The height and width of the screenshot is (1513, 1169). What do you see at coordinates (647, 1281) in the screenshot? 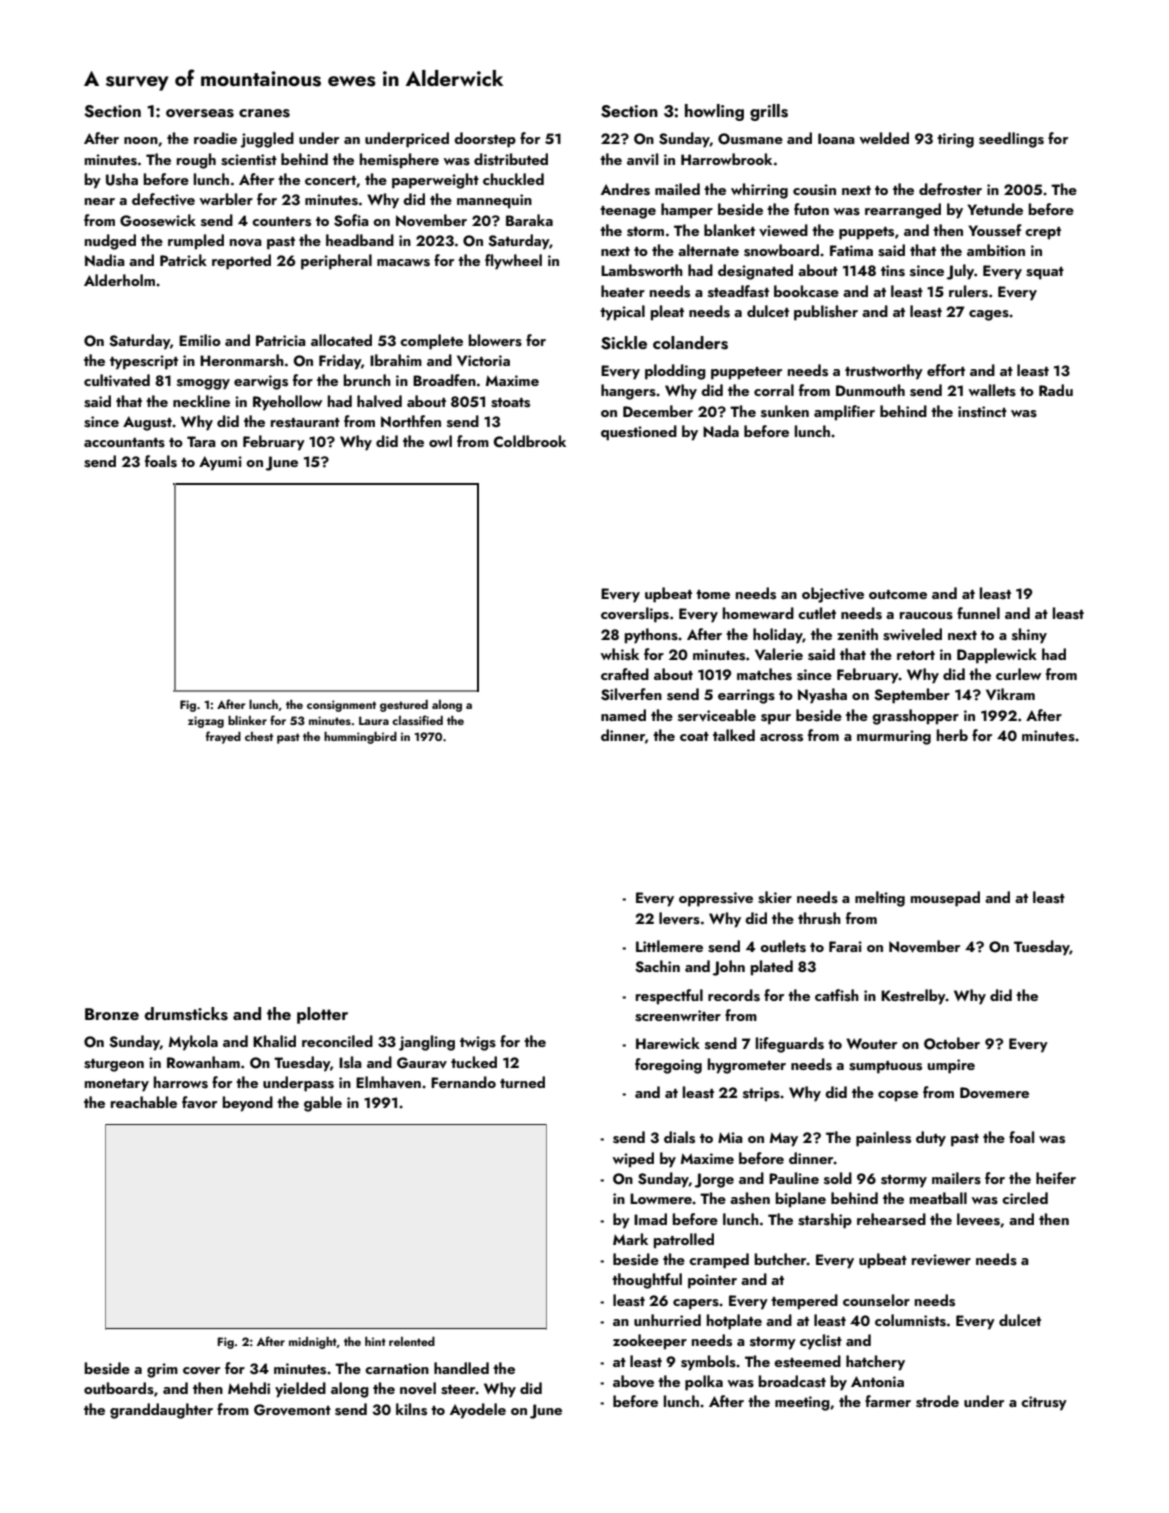
I see `thoughtful` at bounding box center [647, 1281].
